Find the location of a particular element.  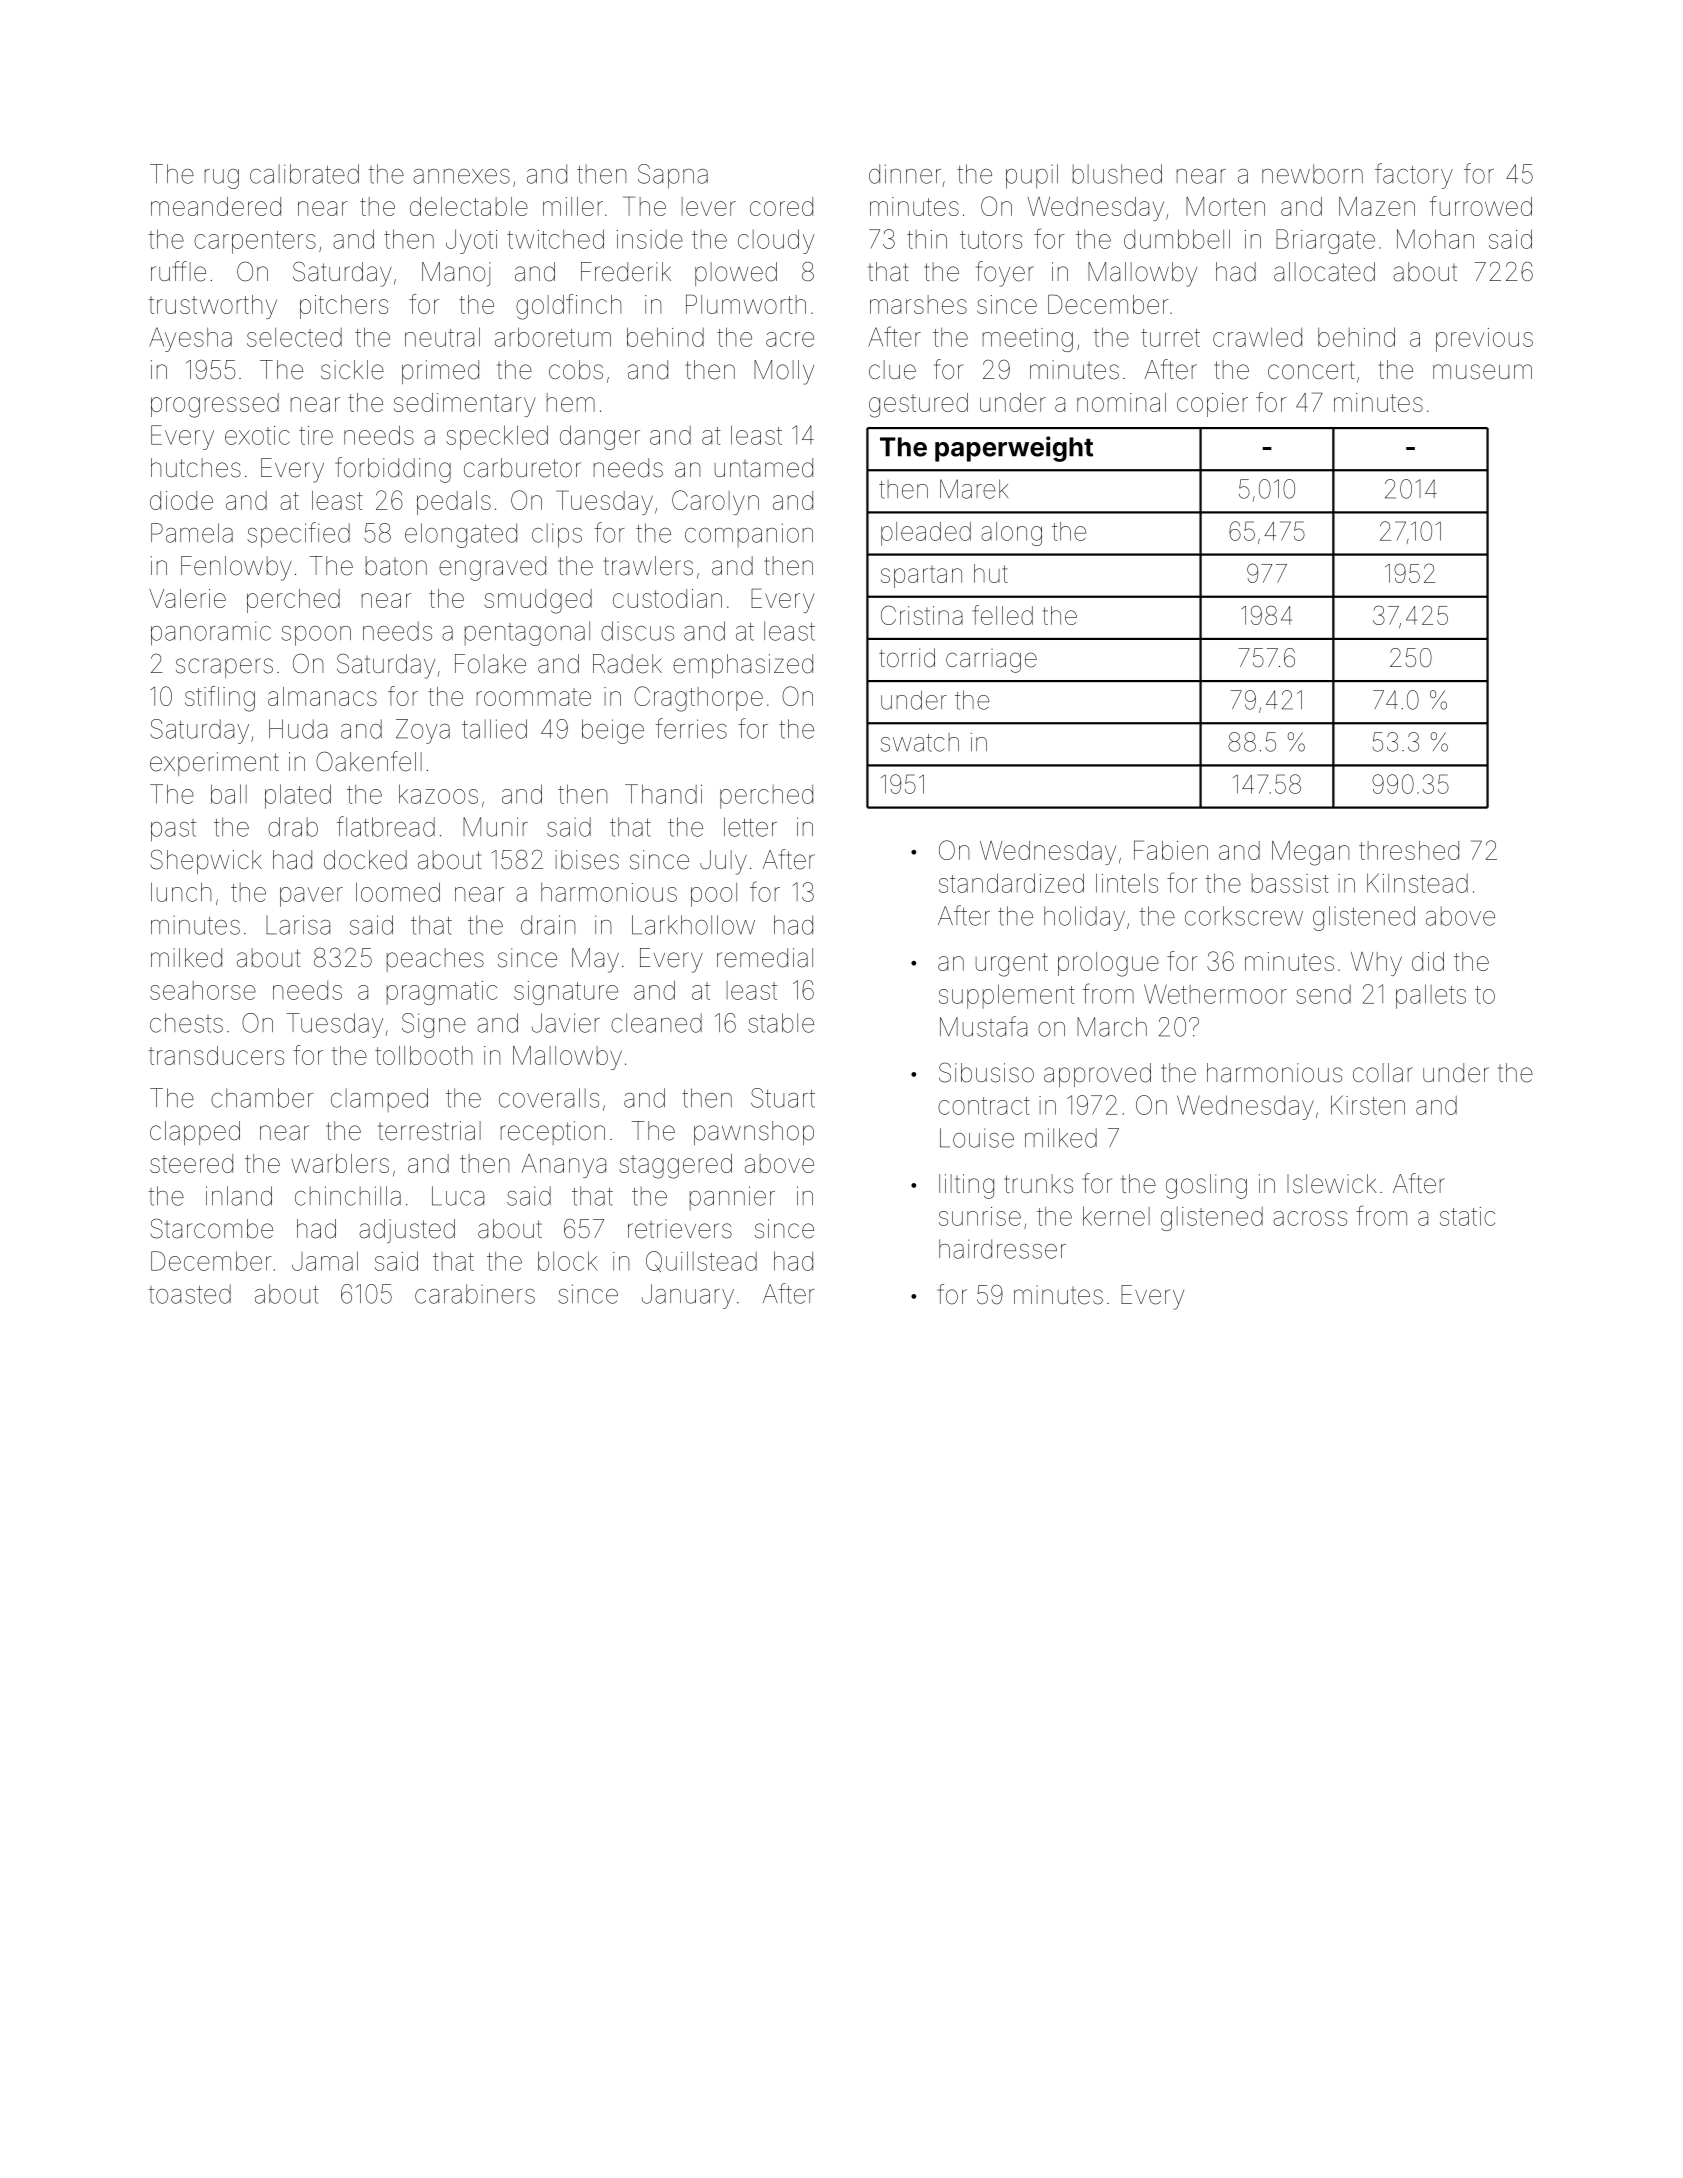

static is located at coordinates (1467, 1216).
